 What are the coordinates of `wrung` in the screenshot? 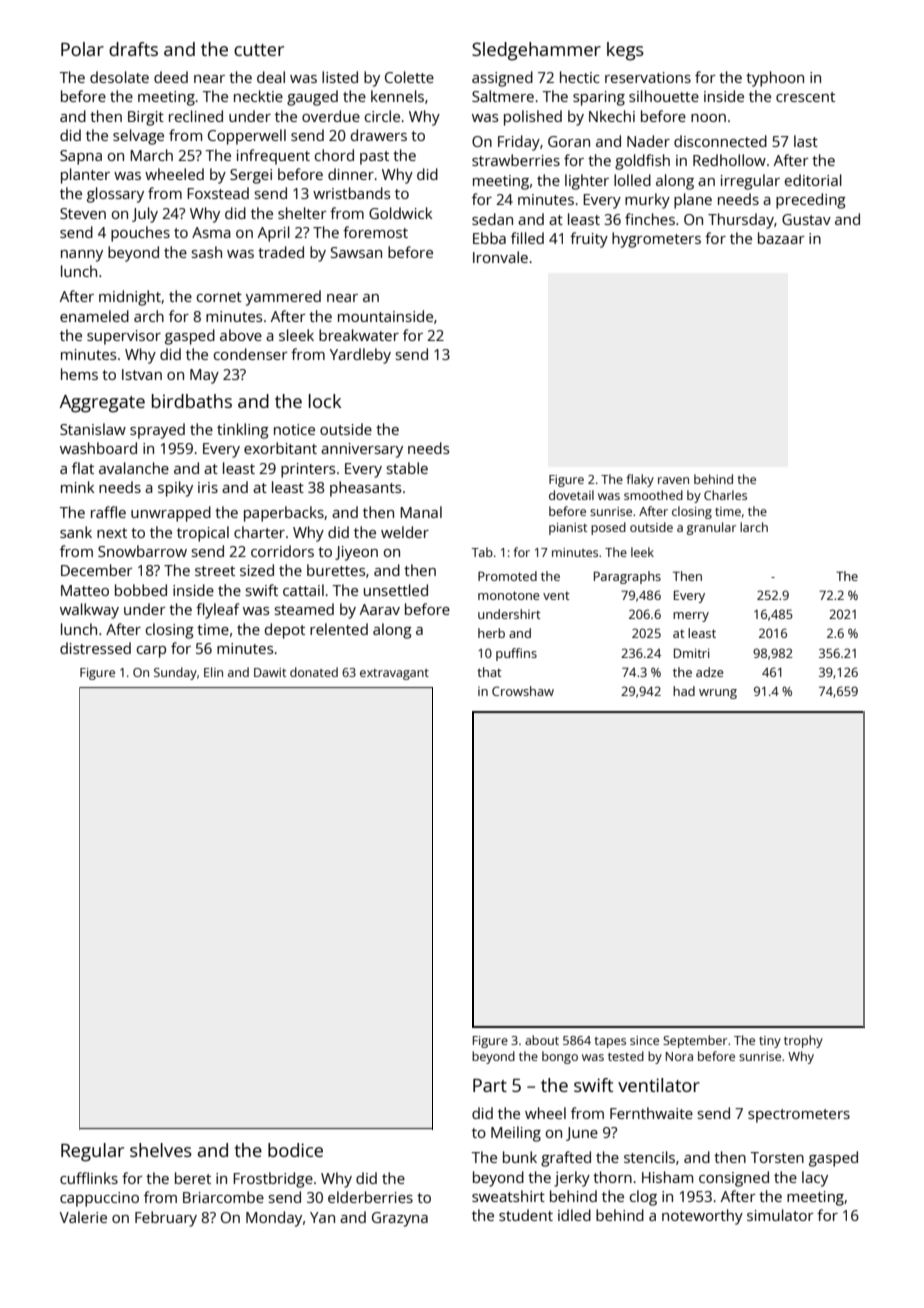 It's located at (718, 694).
